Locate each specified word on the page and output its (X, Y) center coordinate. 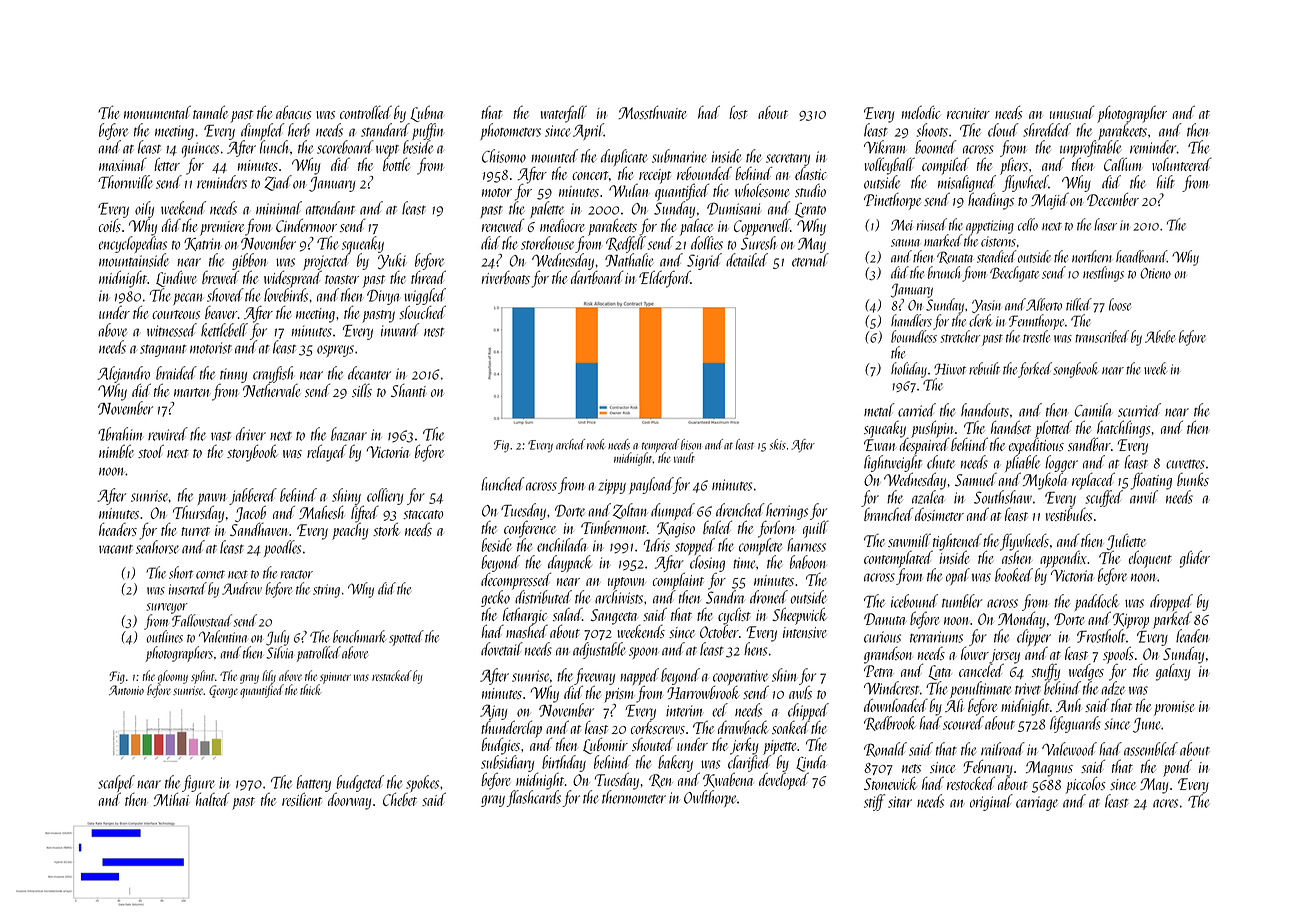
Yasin (986, 306)
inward (400, 330)
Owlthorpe (710, 798)
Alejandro (124, 375)
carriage (1037, 803)
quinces (200, 150)
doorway (349, 801)
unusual (1072, 112)
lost (738, 112)
